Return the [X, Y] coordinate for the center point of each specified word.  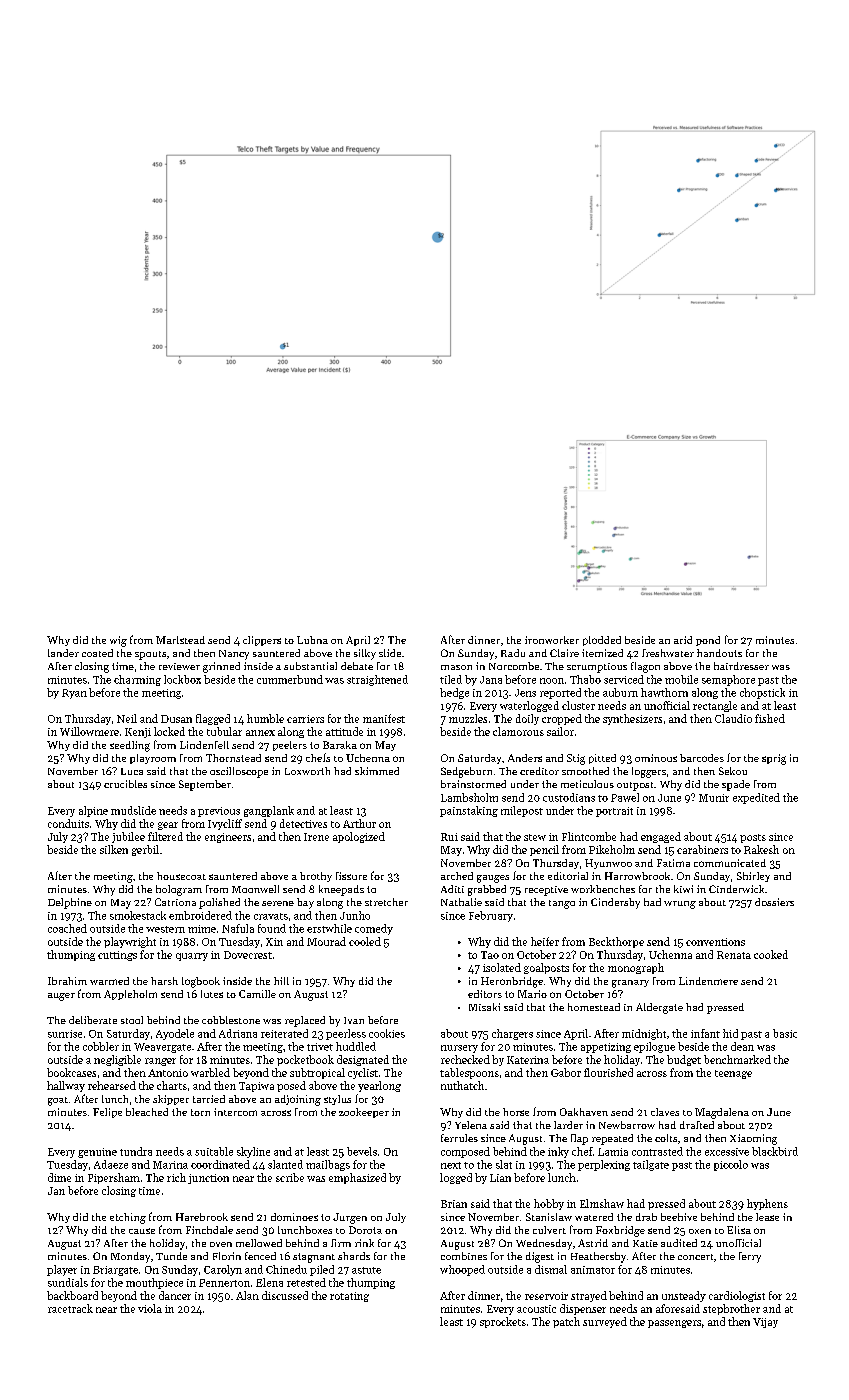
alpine [93, 811]
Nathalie [461, 902]
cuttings [117, 956]
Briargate [115, 1271]
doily [527, 719]
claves [665, 1112]
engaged [661, 837]
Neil [127, 718]
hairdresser [741, 666]
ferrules [459, 1138]
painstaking [469, 811]
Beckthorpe [616, 942]
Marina [170, 1165]
